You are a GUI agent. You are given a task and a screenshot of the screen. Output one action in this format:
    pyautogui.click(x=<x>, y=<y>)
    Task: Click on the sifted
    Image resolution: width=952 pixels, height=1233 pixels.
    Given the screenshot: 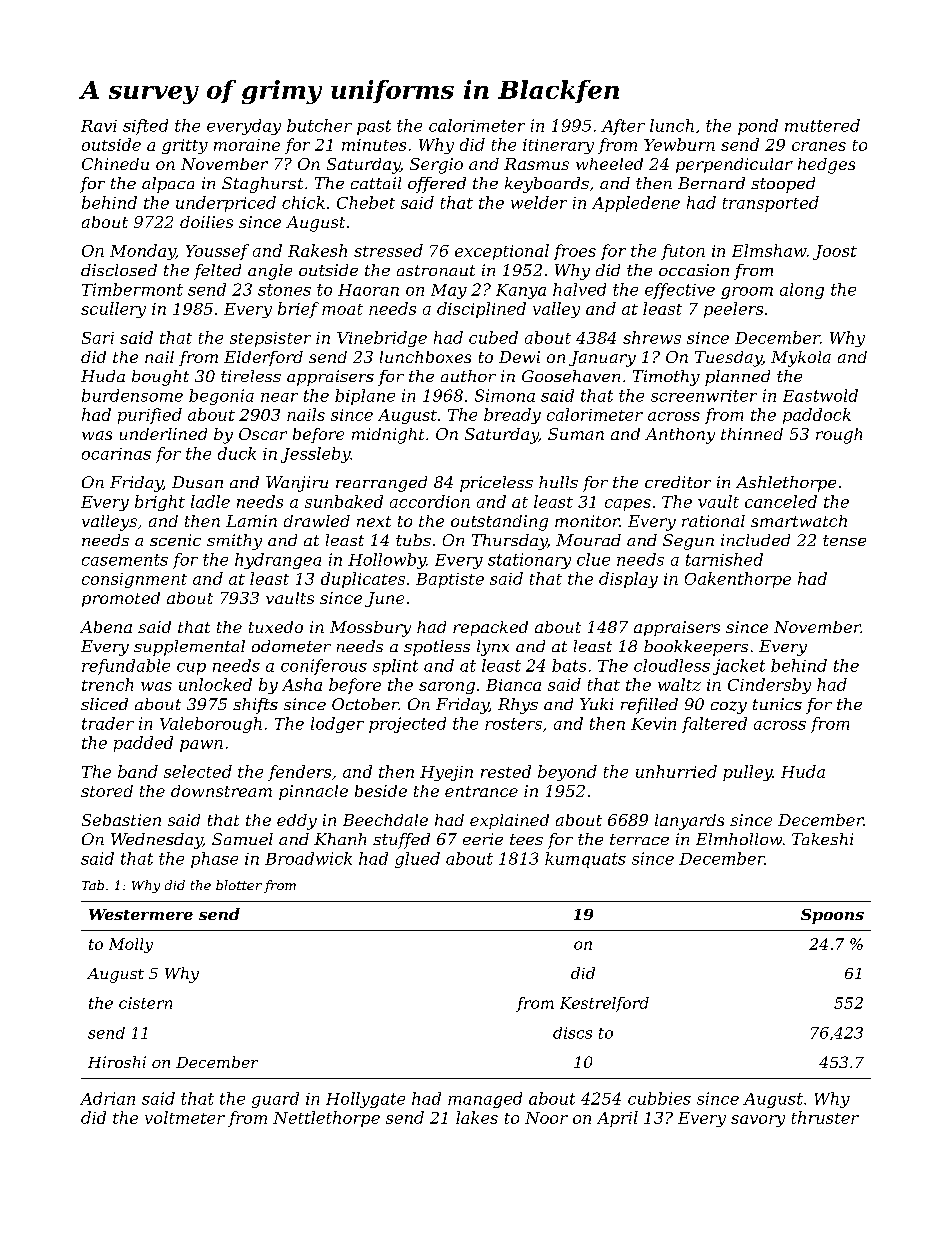 What is the action you would take?
    pyautogui.click(x=145, y=127)
